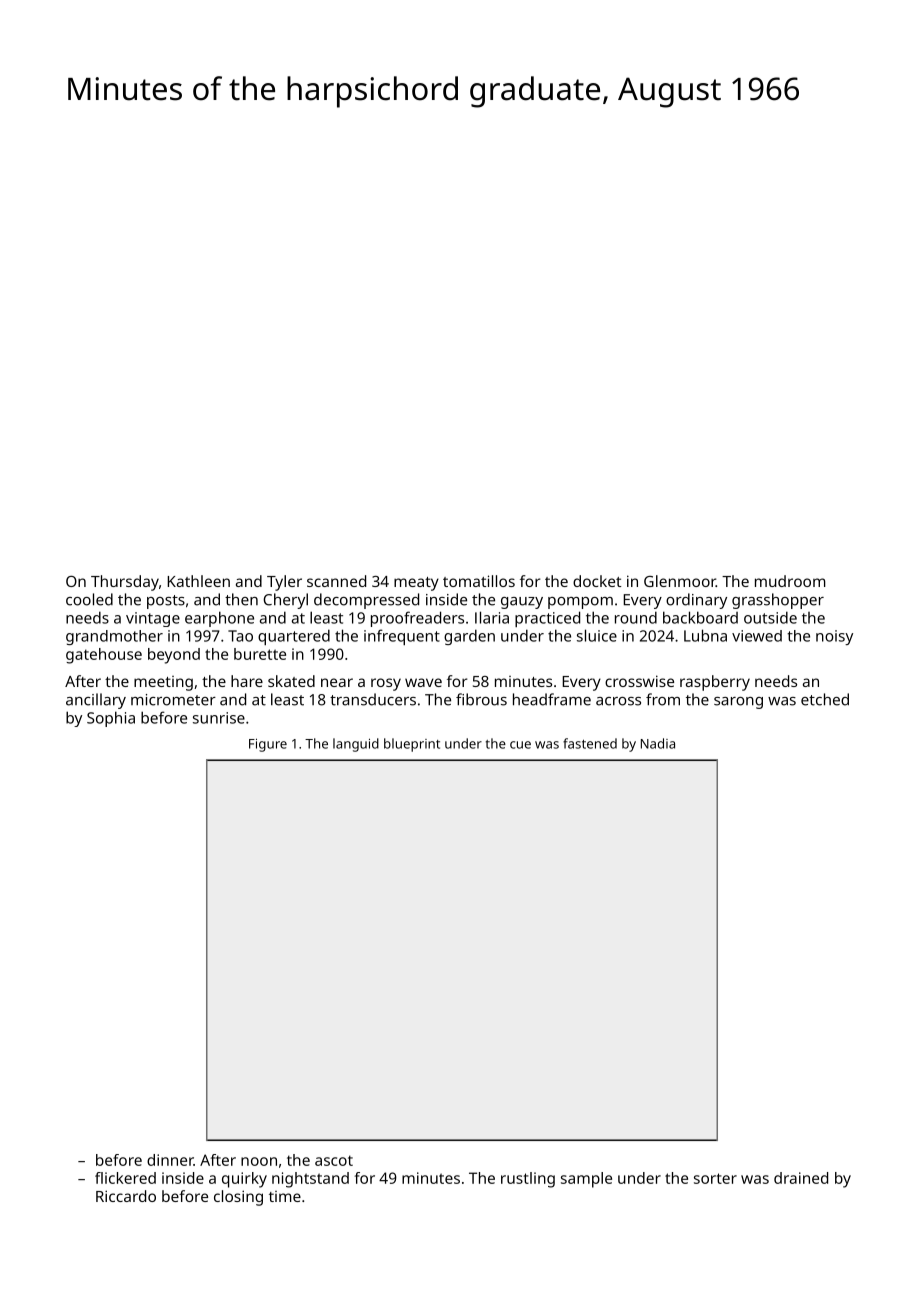 The image size is (924, 1308). Describe the element at coordinates (126, 1196) in the screenshot. I see `Riccardo` at that location.
